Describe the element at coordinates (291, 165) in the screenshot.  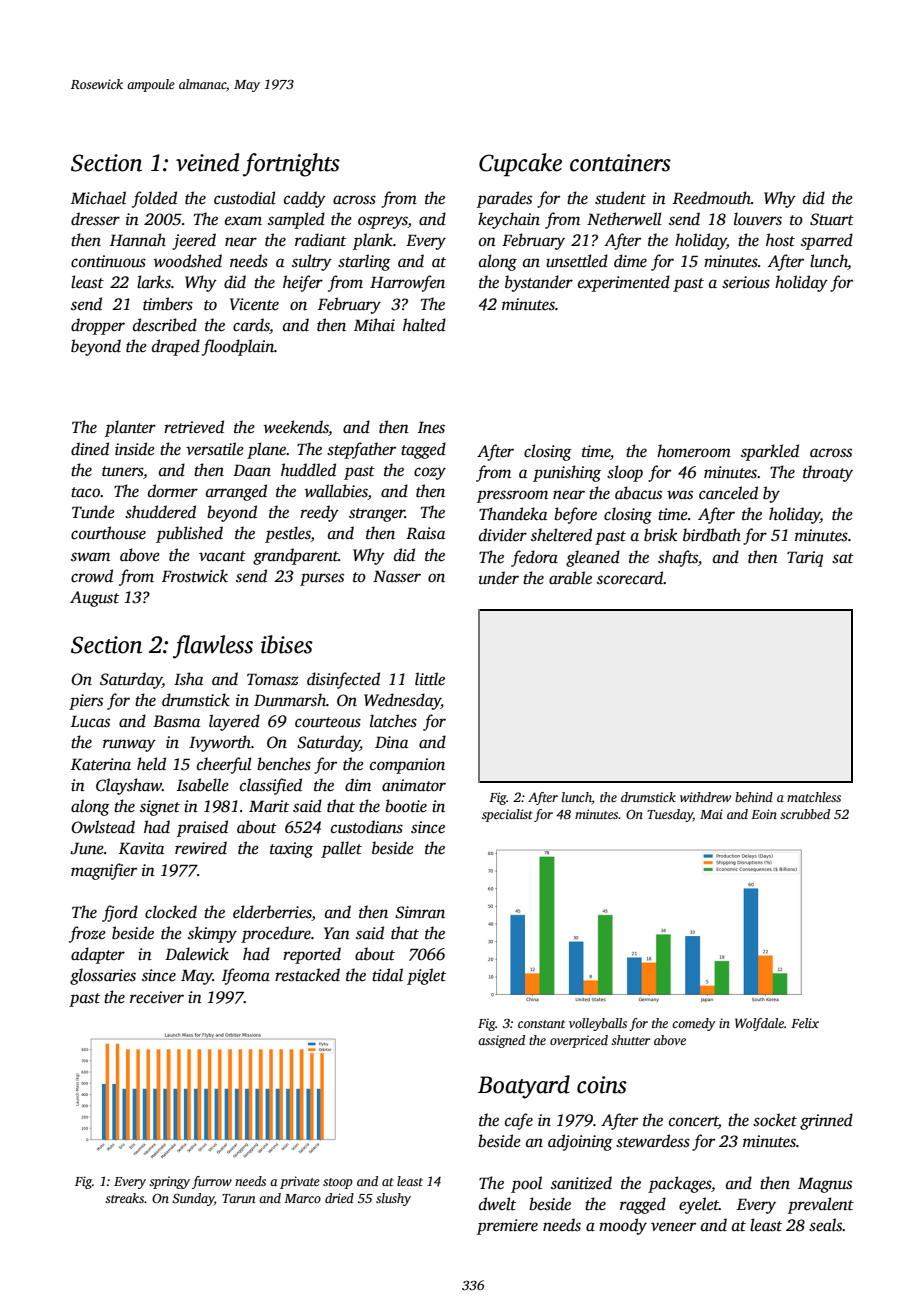
I see `fortnights` at that location.
